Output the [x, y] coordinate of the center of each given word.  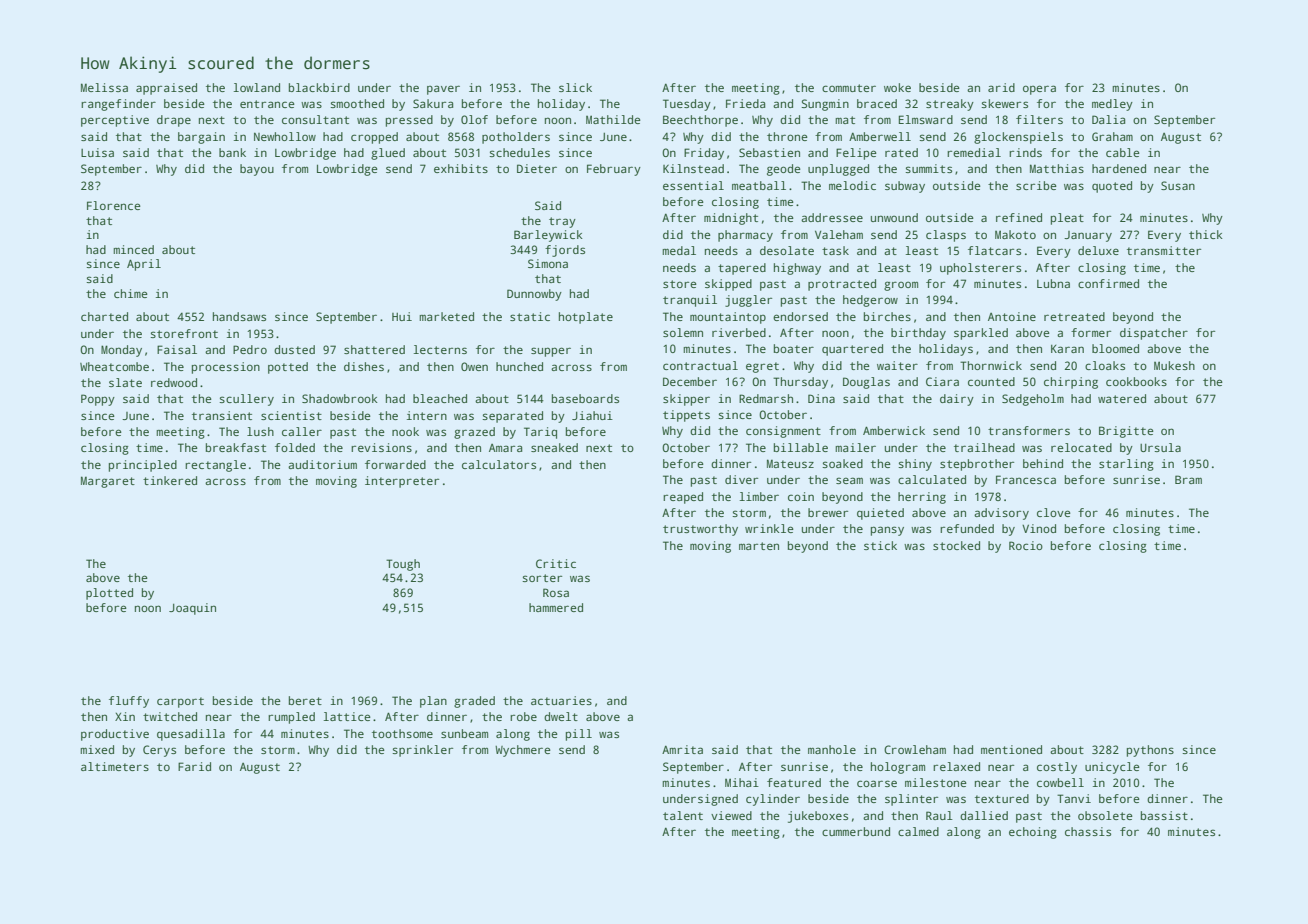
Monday [121, 351]
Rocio [1026, 545]
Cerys [159, 751]
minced [133, 249]
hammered [556, 607]
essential [693, 185]
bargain [201, 138]
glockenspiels [1018, 138]
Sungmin [825, 105]
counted [991, 381]
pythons [1150, 751]
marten [759, 546]
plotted [109, 594]
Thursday [800, 383]
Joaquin [192, 609]
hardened [1119, 168]
